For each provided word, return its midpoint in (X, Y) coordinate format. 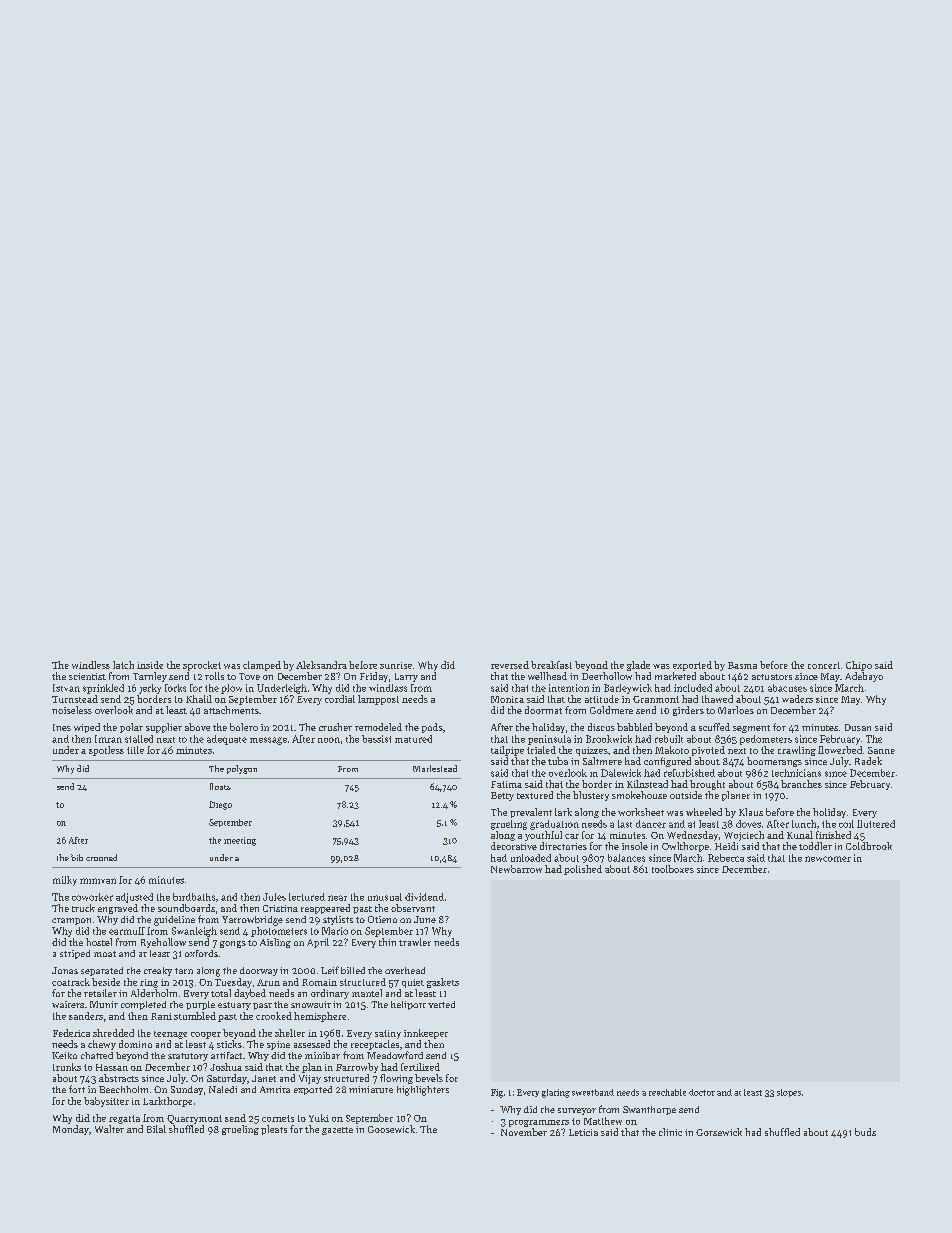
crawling (797, 751)
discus (601, 727)
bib (77, 857)
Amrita (275, 1089)
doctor (702, 1092)
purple (200, 1005)
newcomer (828, 859)
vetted (441, 1004)
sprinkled (103, 689)
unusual (385, 897)
